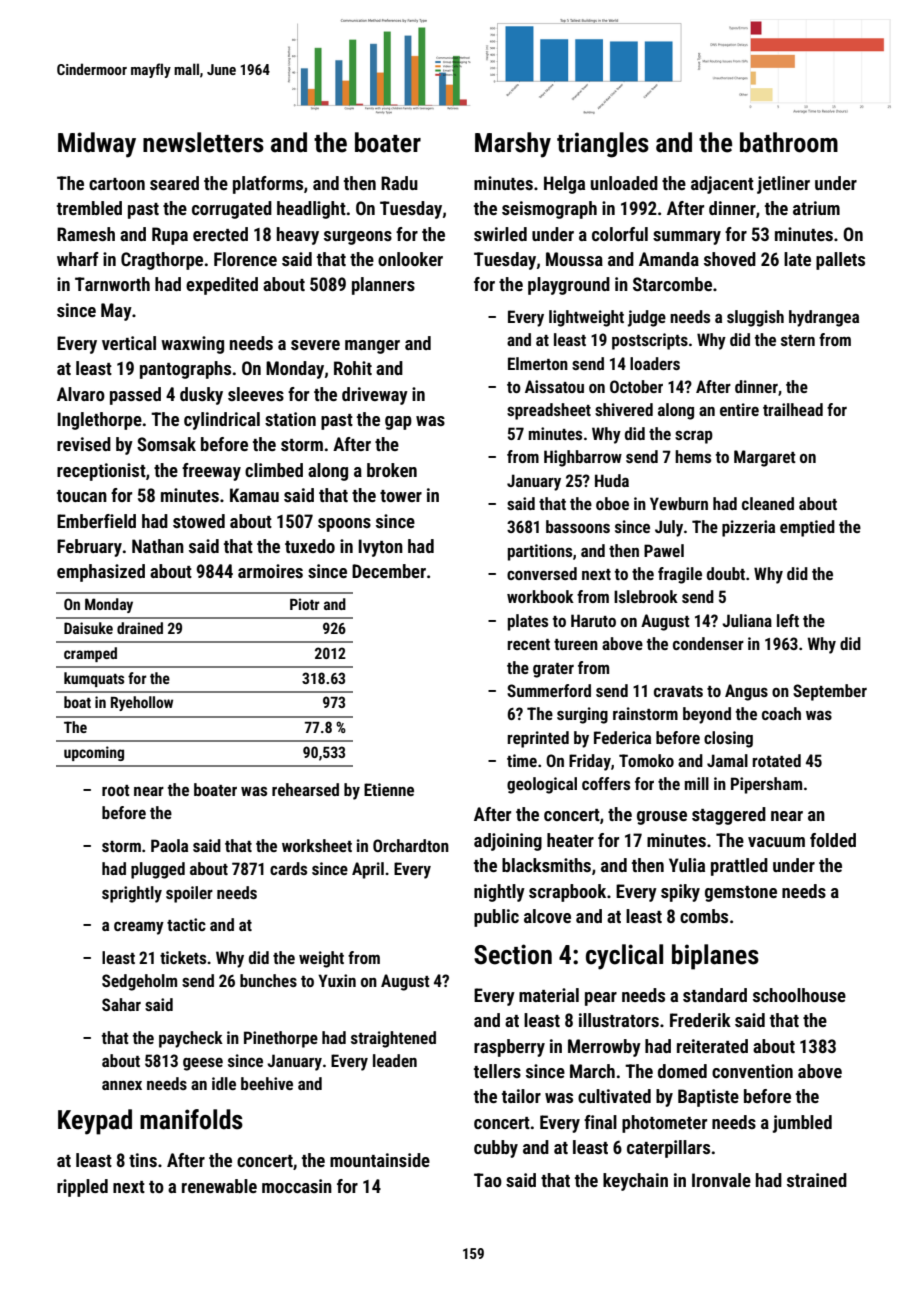  Describe the element at coordinates (540, 552) in the document. I see `partitions` at that location.
